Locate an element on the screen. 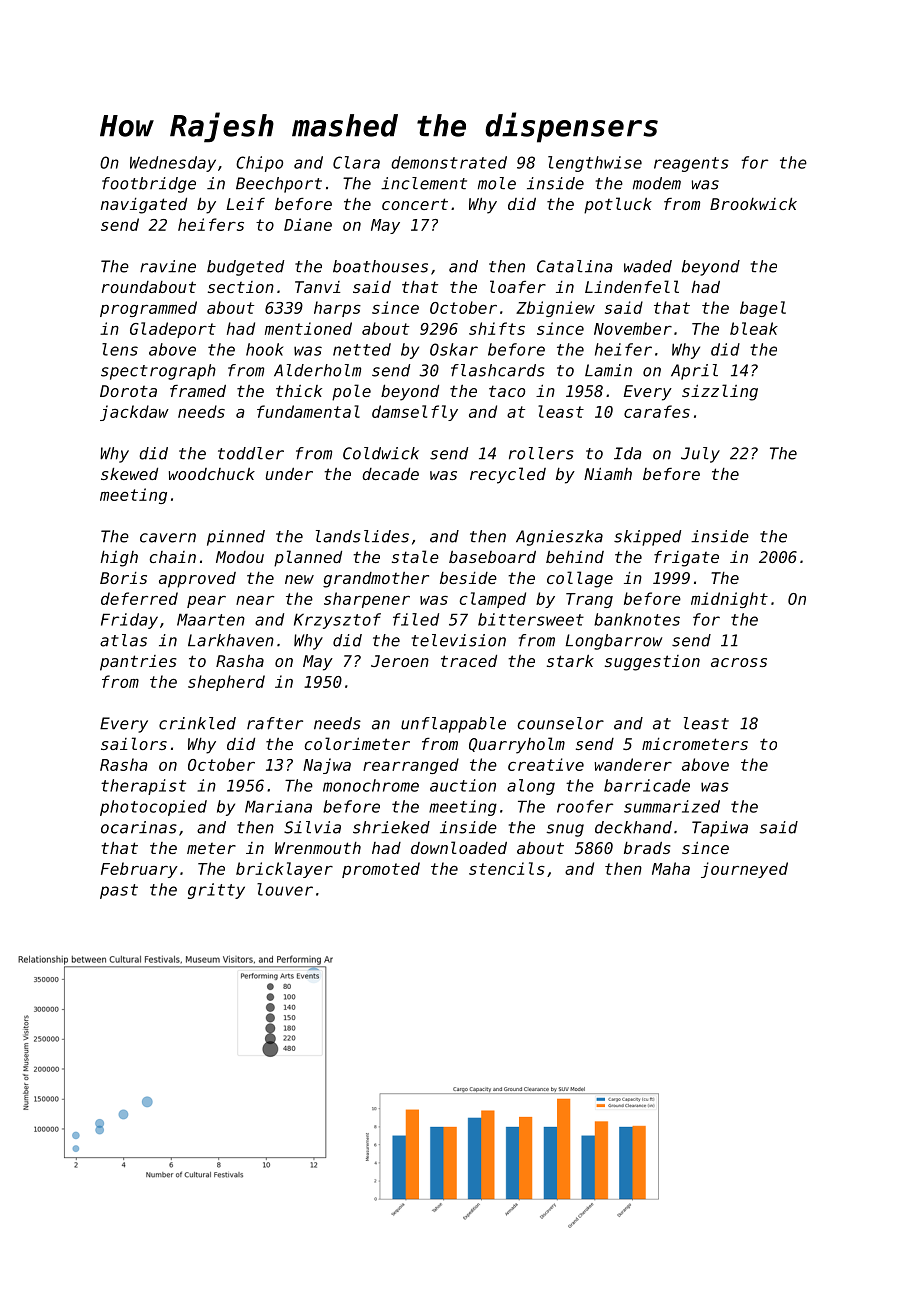  Oskar is located at coordinates (454, 349).
